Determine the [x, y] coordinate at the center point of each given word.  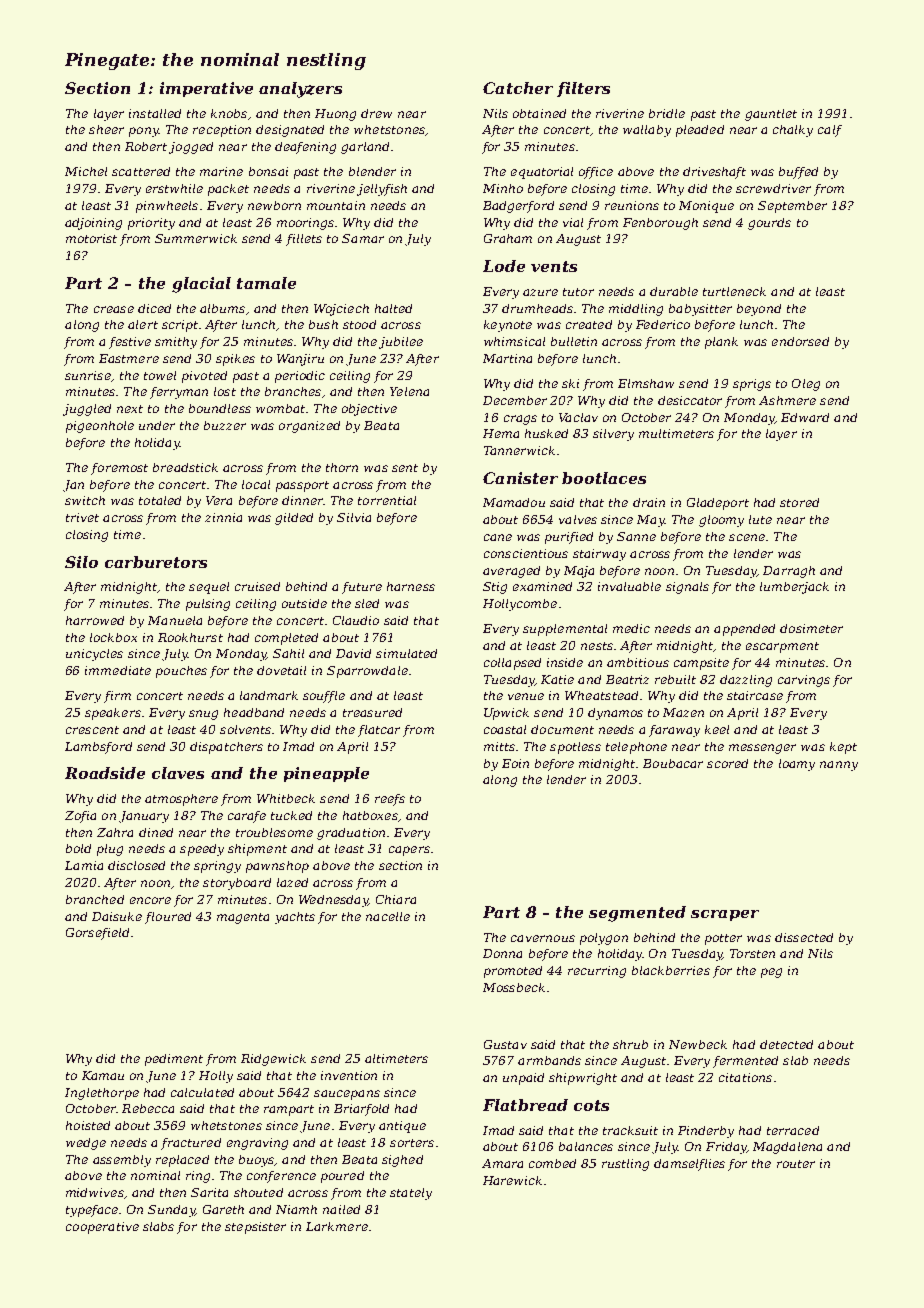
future [362, 588]
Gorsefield [97, 934]
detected [786, 1044]
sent [405, 468]
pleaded [700, 131]
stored [799, 502]
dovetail [281, 670]
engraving [257, 1144]
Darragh [789, 572]
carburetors [156, 562]
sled [367, 603]
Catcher [518, 88]
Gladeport [718, 504]
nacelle [388, 916]
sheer [106, 129]
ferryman [179, 393]
